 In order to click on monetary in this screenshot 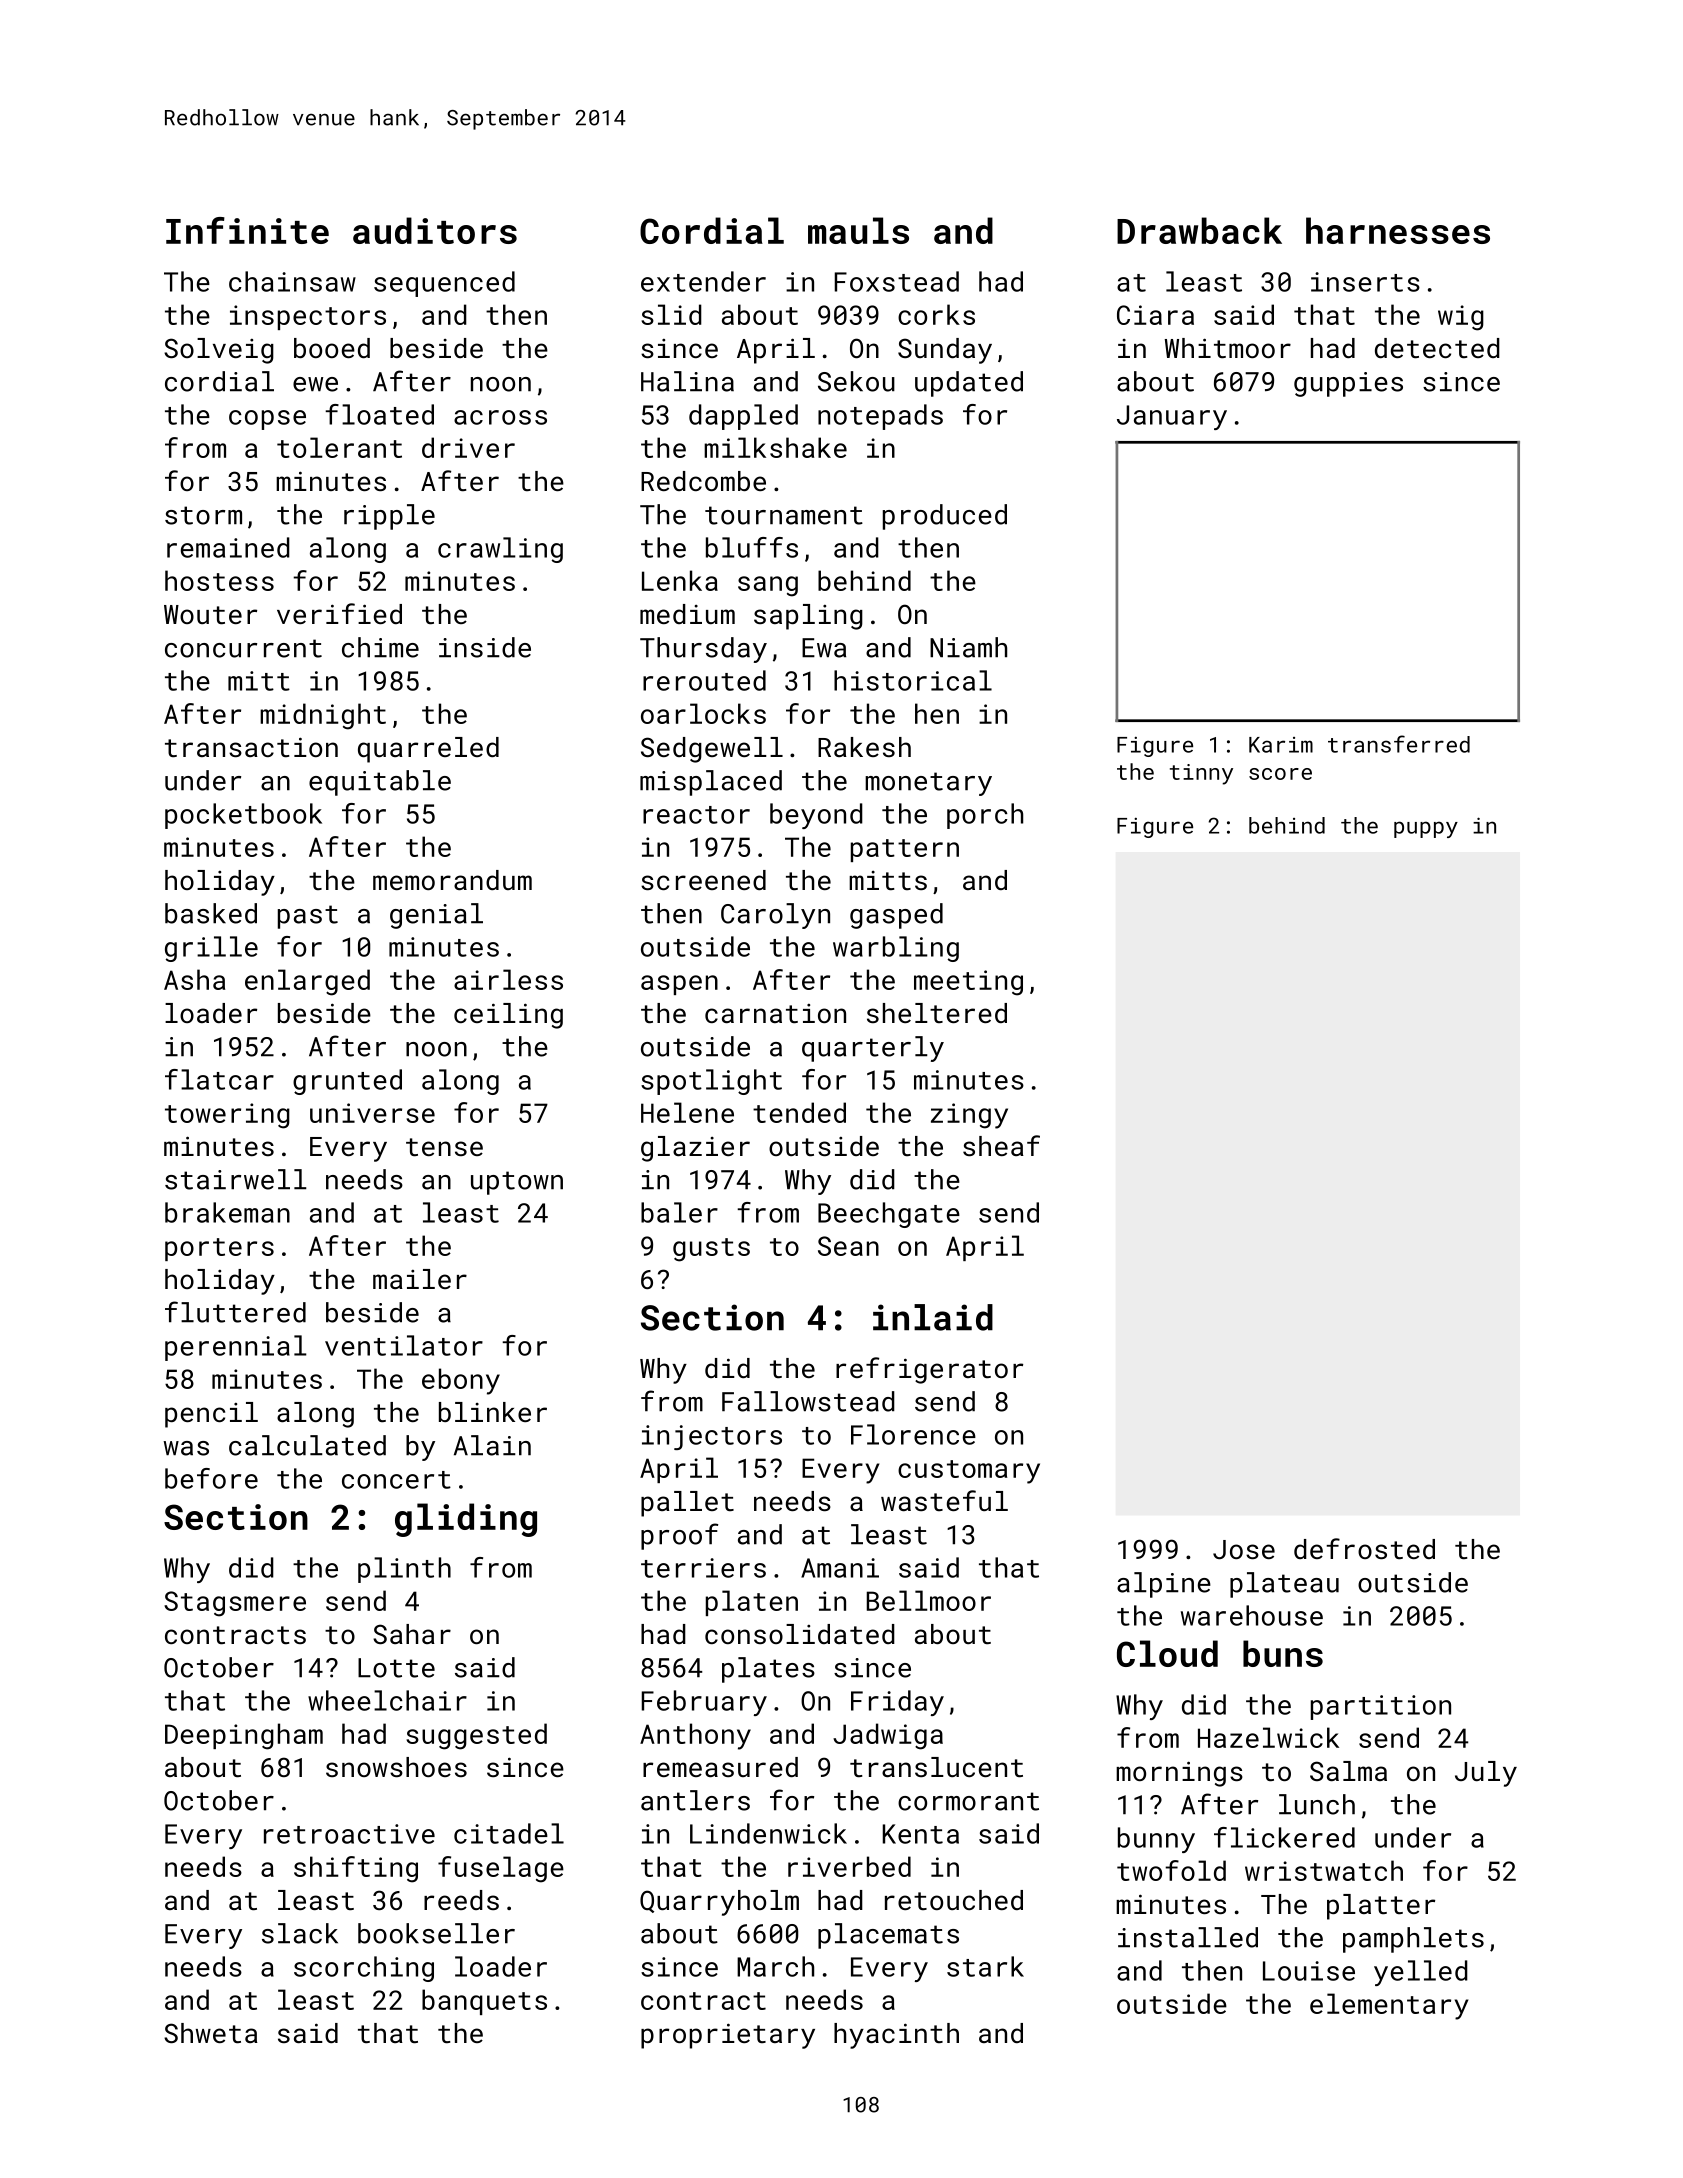, I will do `click(928, 784)`.
